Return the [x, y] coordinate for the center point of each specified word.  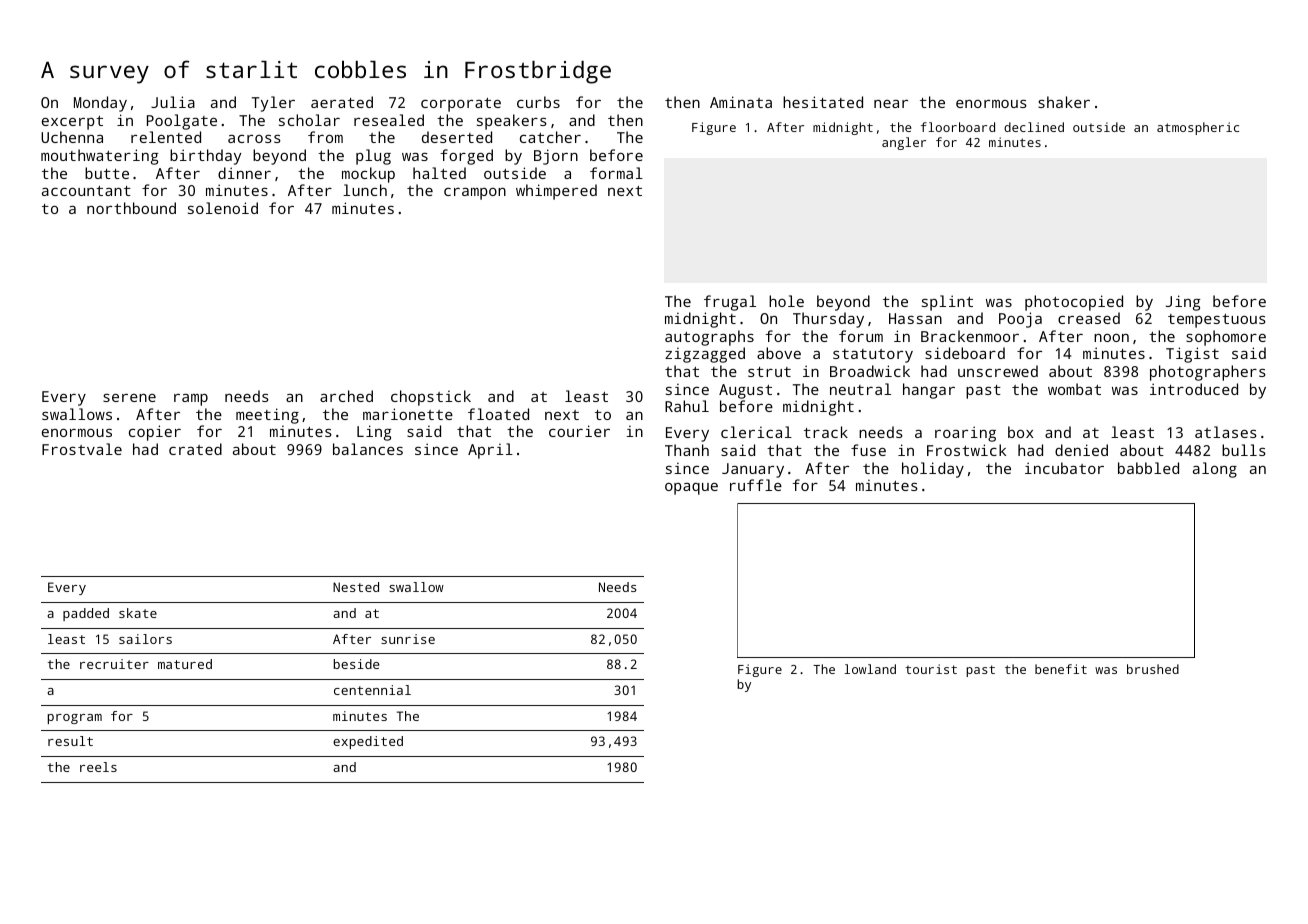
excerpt [72, 123]
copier [155, 433]
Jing [1183, 303]
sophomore [1226, 338]
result [70, 741]
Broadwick [870, 371]
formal [616, 173]
